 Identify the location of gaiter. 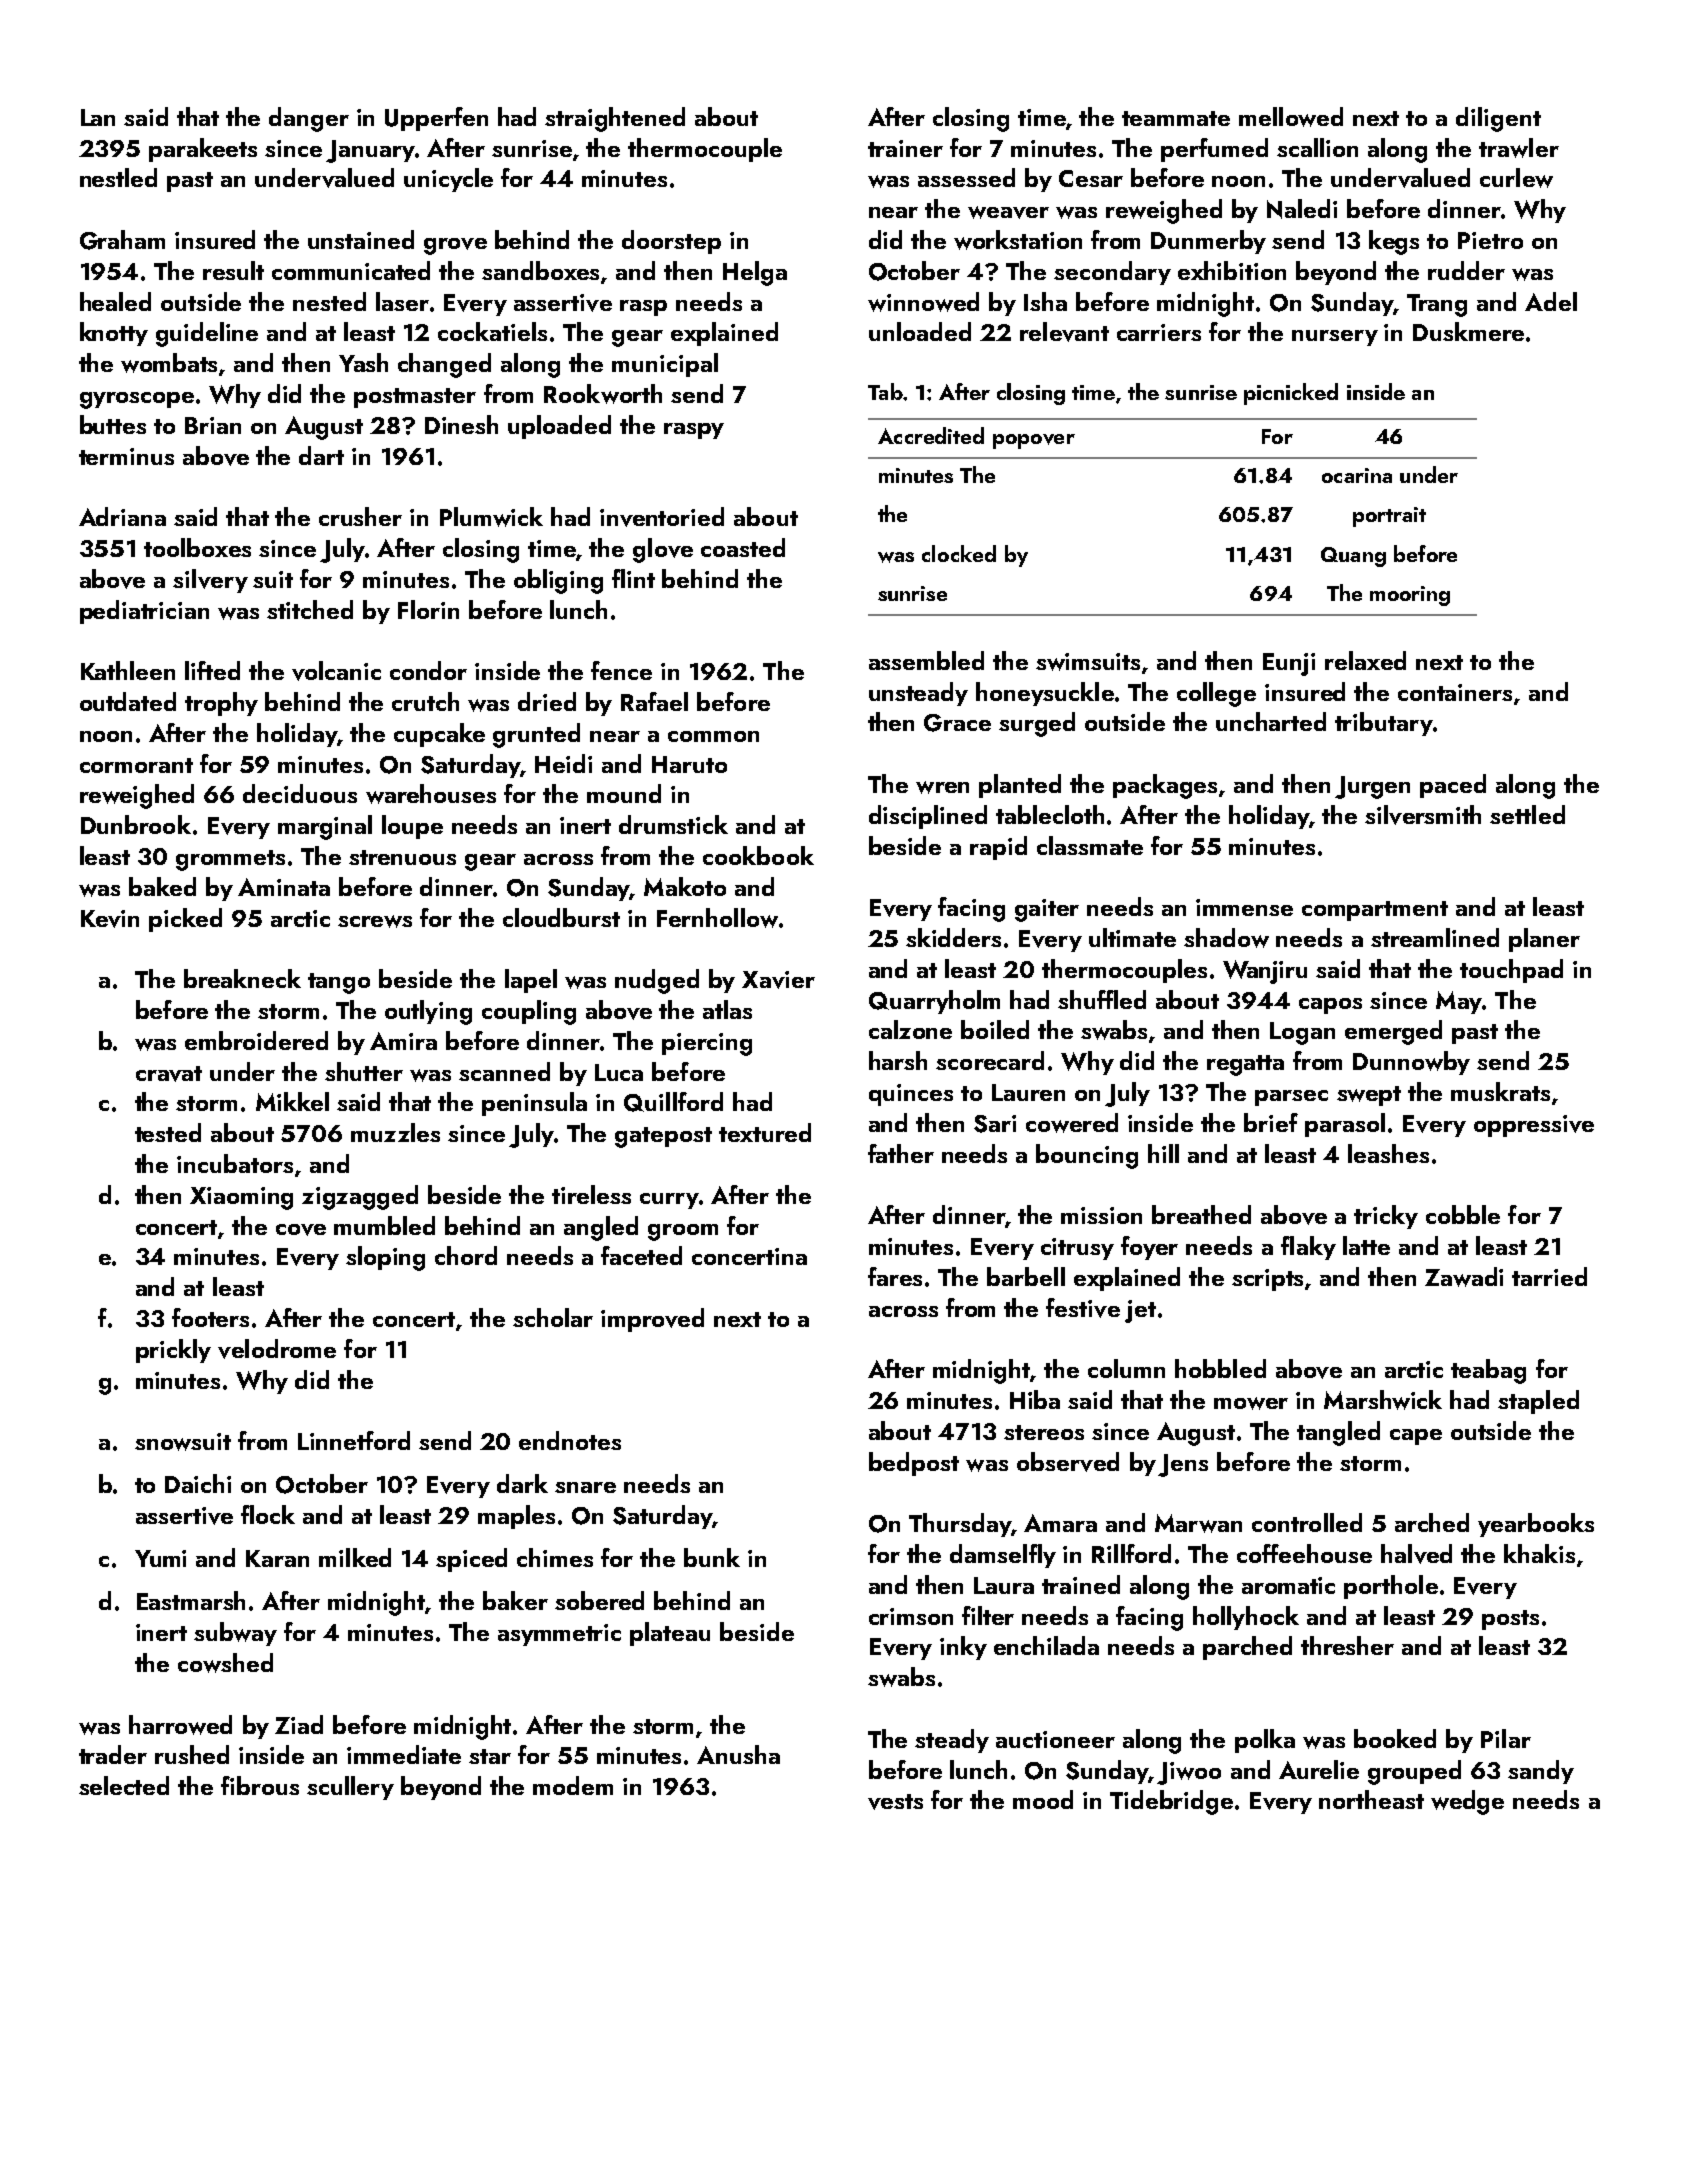
(1047, 910).
